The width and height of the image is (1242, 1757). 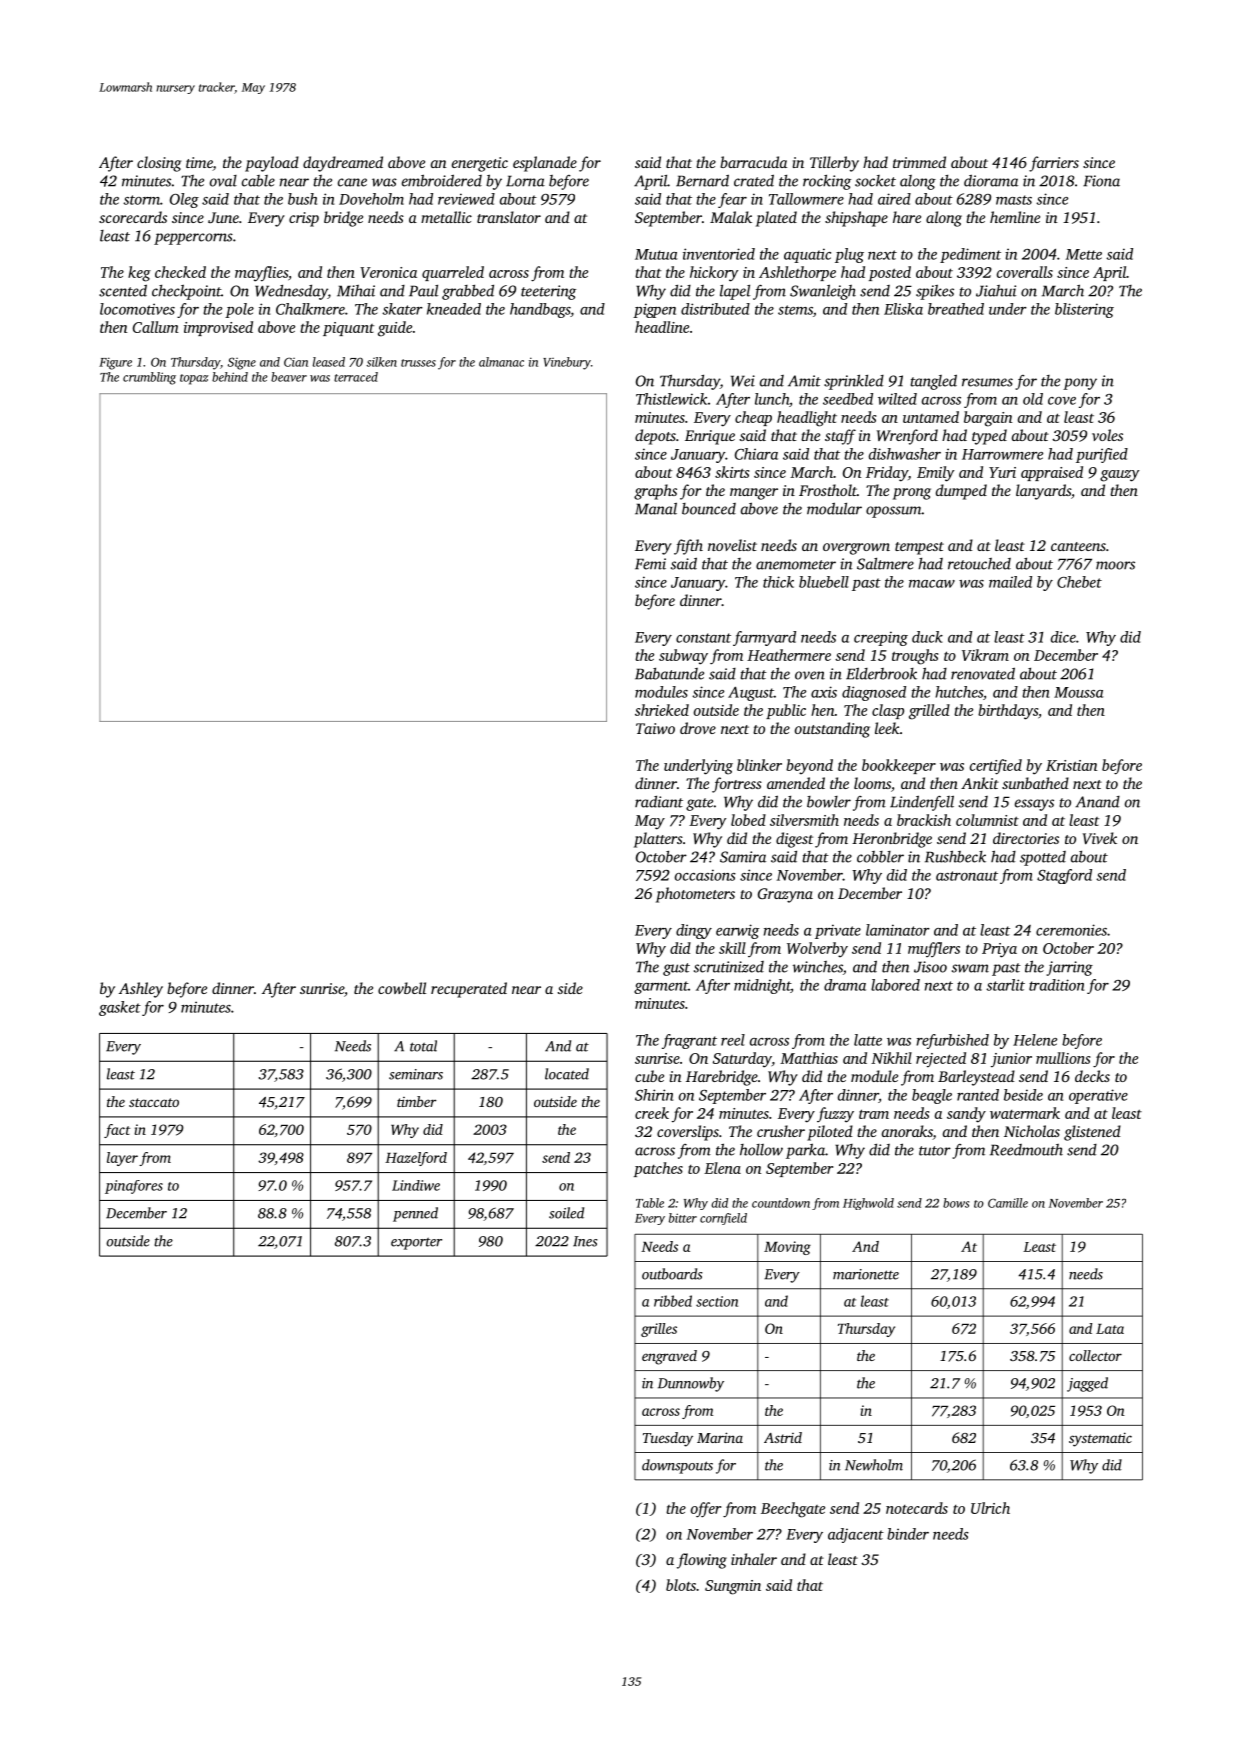 I want to click on marionette, so click(x=866, y=1274).
